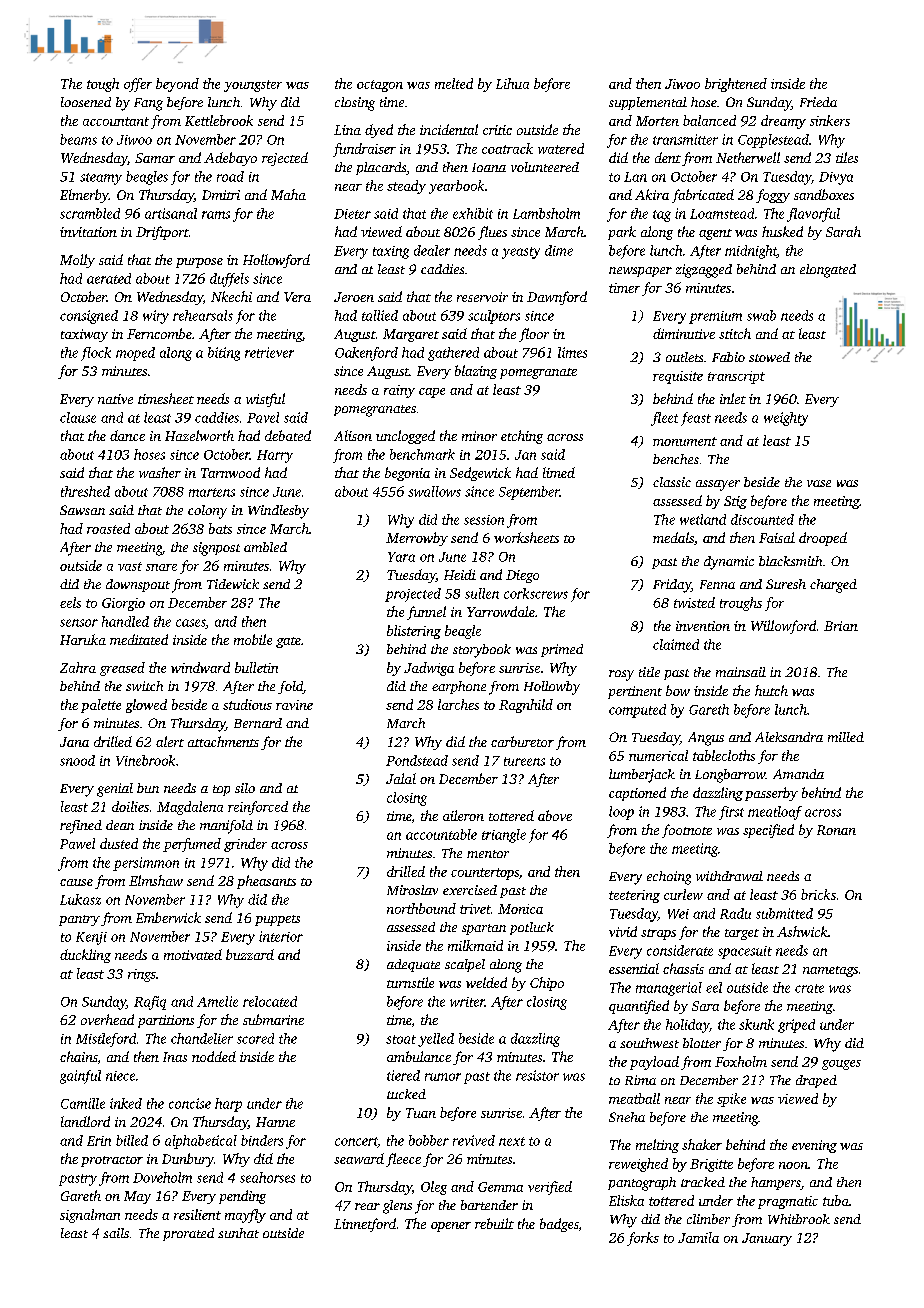 The height and width of the page is (1308, 924). What do you see at coordinates (245, 788) in the page?
I see `silo` at bounding box center [245, 788].
